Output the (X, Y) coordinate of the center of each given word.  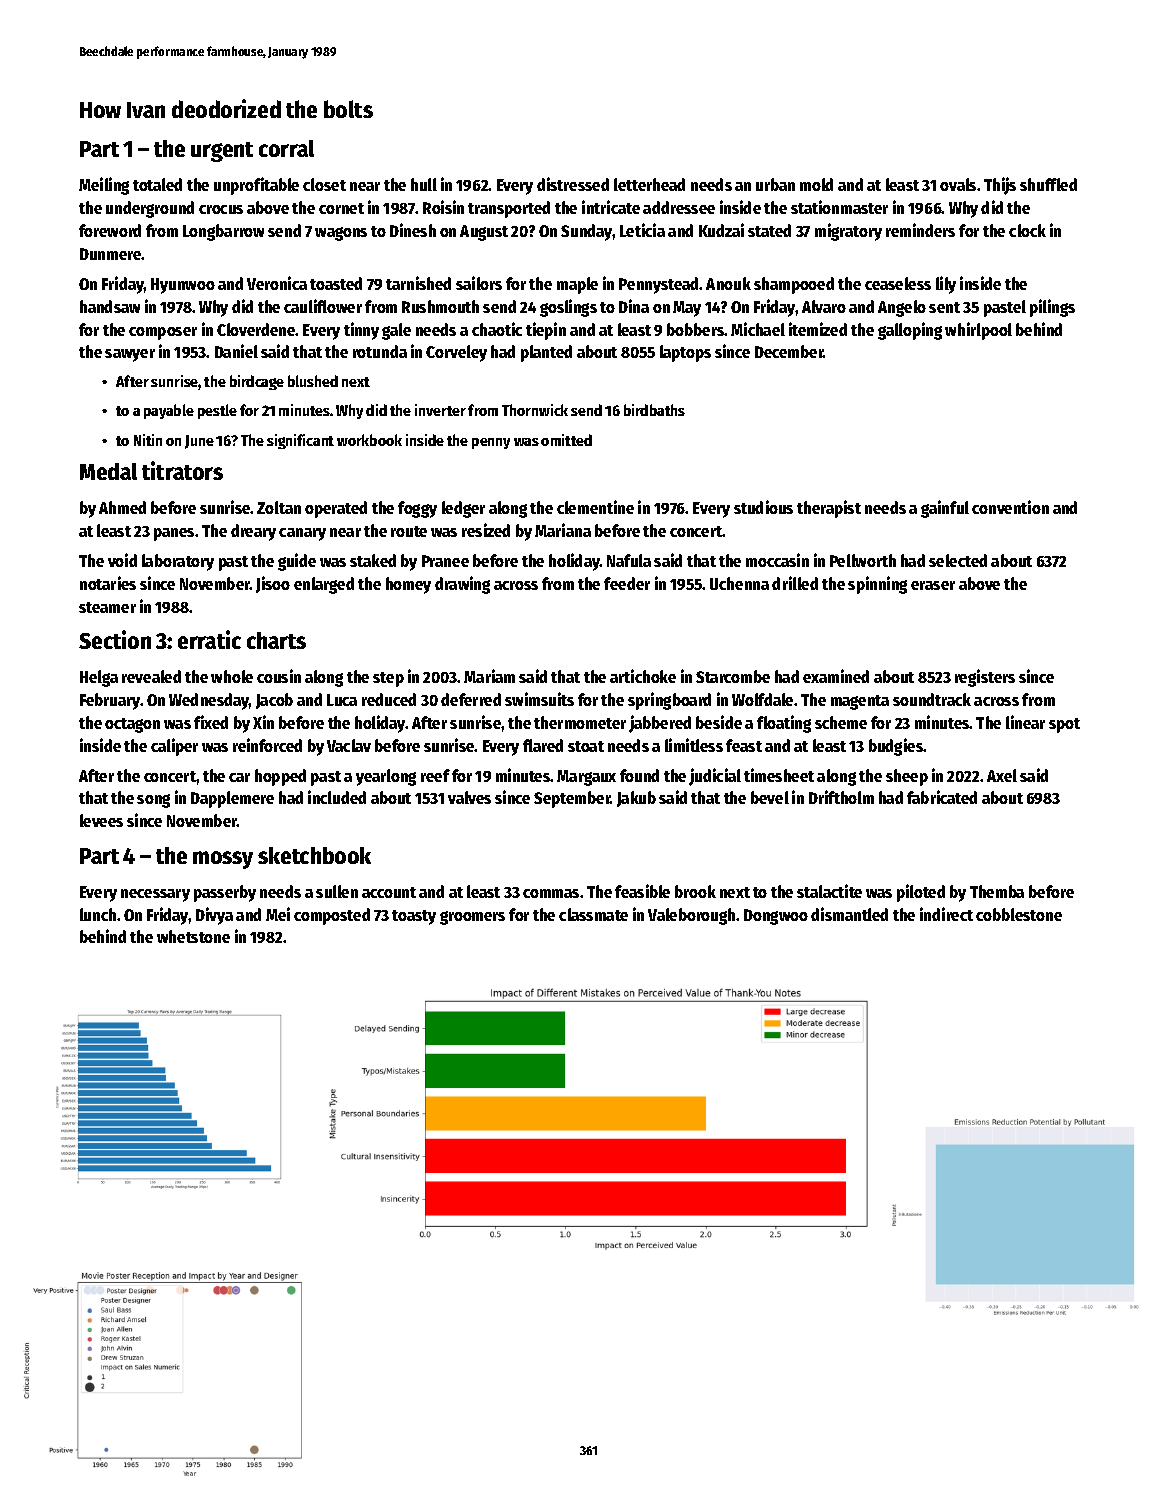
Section (115, 639)
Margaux (586, 778)
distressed (573, 184)
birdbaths (654, 410)
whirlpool (978, 331)
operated (336, 509)
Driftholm (841, 797)
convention (1010, 507)
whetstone (193, 936)
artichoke (643, 676)
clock (1027, 230)
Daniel (236, 351)
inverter (440, 410)
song (153, 801)
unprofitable (256, 186)
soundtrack (932, 699)
